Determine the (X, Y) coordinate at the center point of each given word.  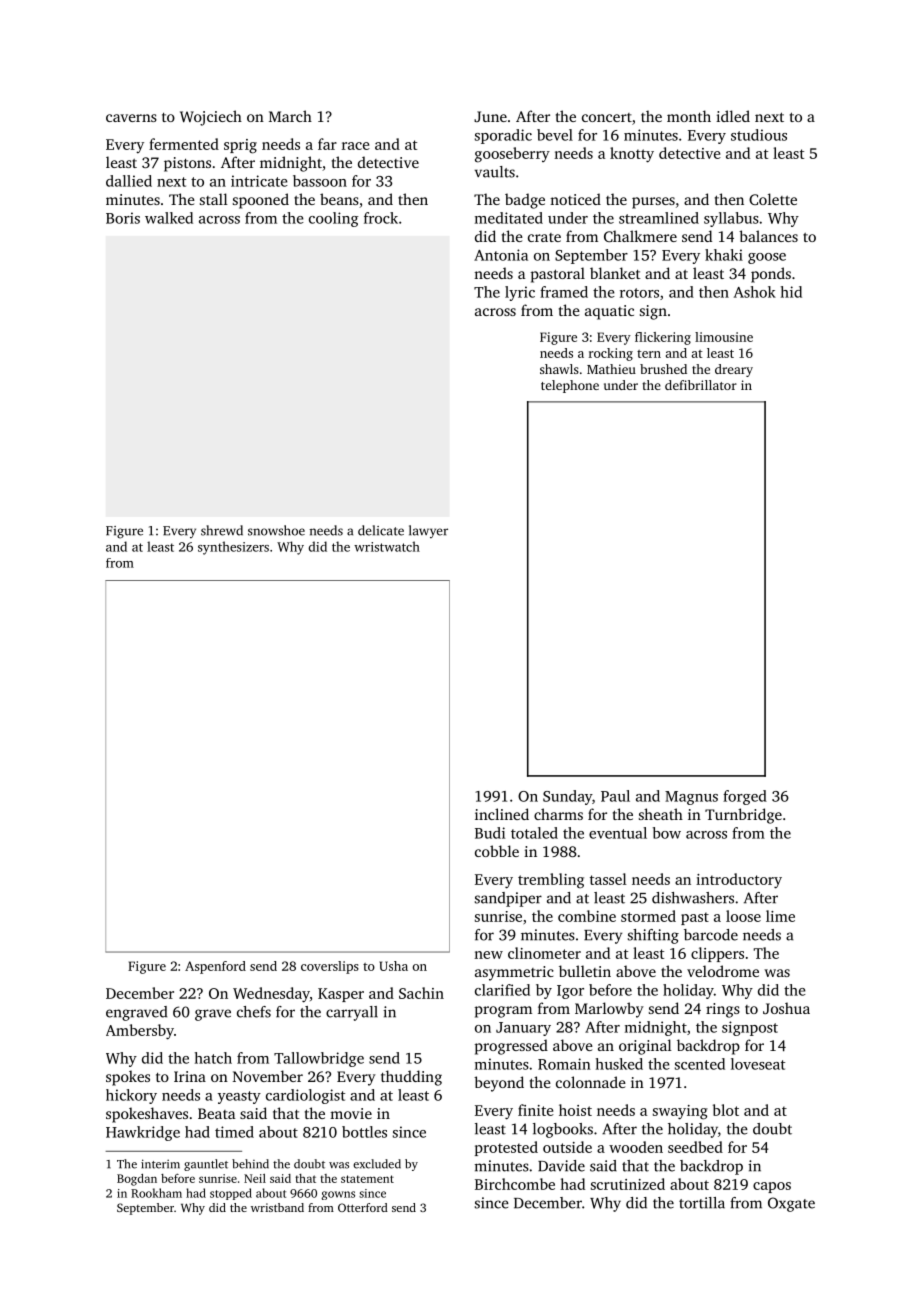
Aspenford (215, 967)
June (490, 116)
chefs (254, 1012)
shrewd (222, 530)
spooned (261, 201)
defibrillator (701, 385)
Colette (773, 199)
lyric (520, 293)
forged (745, 797)
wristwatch (387, 546)
